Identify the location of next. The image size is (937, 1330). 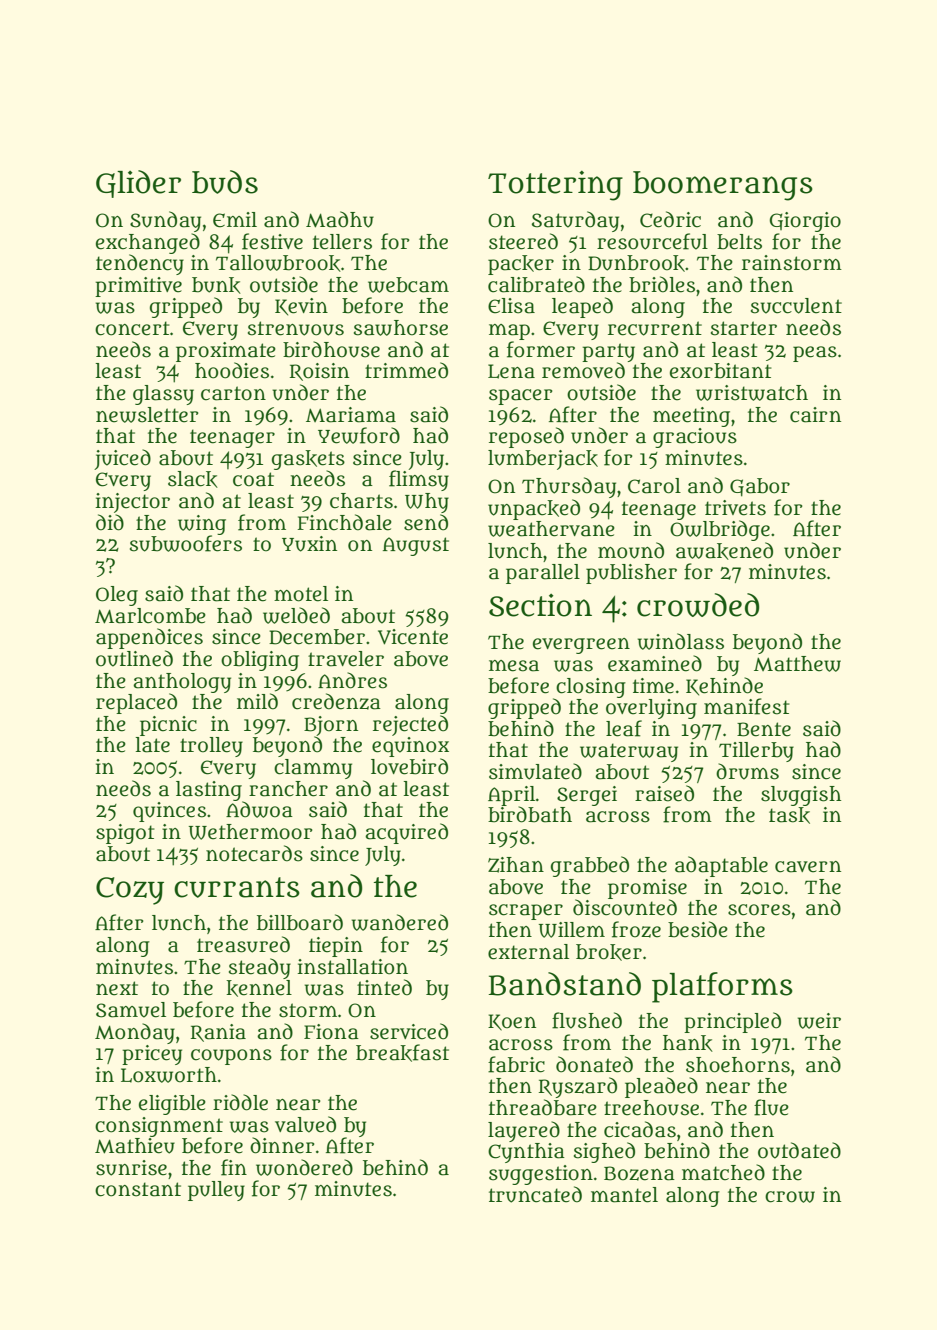
(117, 988).
